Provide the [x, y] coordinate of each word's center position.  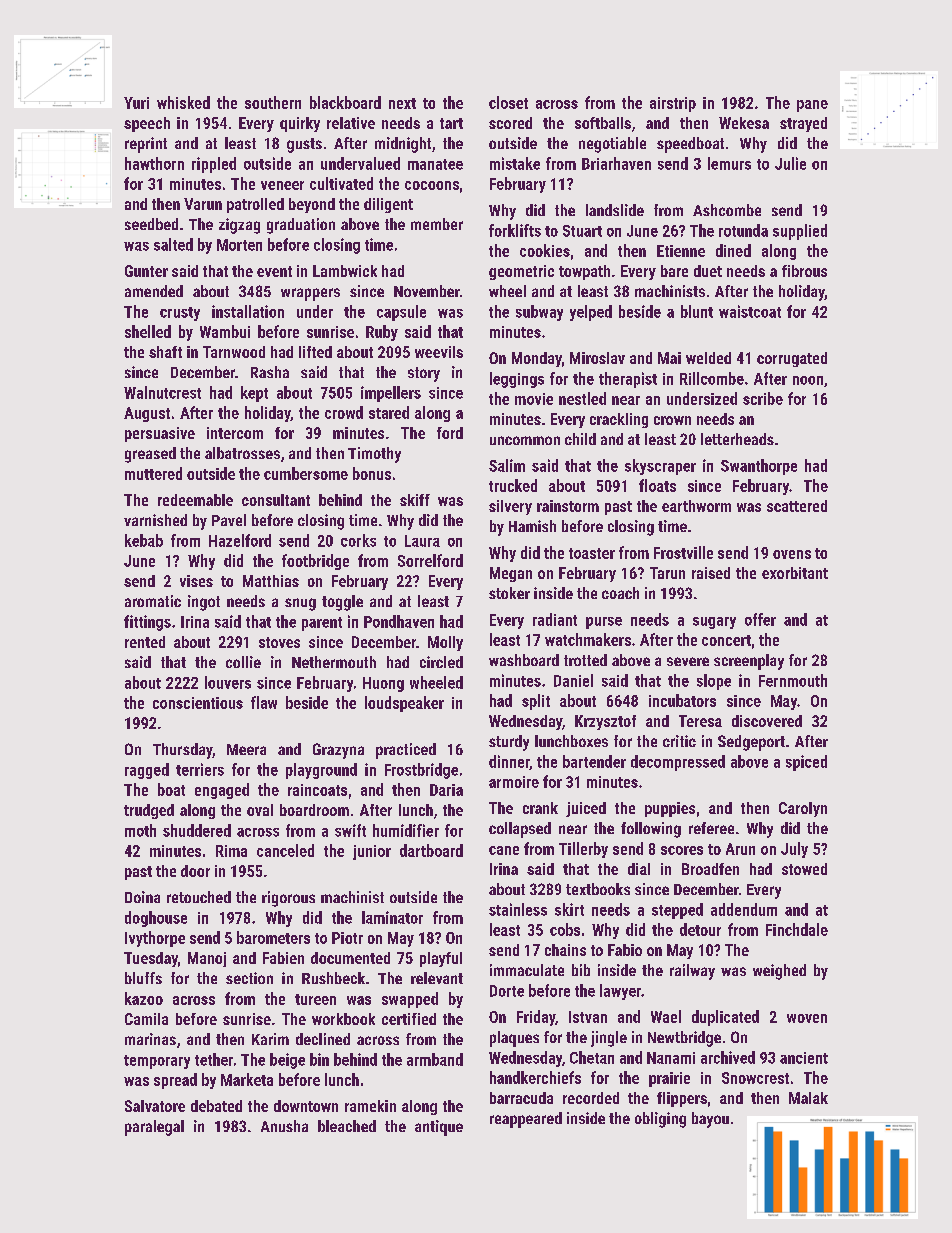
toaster [592, 553]
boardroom [314, 810]
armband [435, 1059]
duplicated [725, 1018]
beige [287, 1061]
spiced [806, 763]
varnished [155, 520]
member [437, 224]
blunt [697, 311]
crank [540, 808]
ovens [792, 554]
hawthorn [154, 163]
